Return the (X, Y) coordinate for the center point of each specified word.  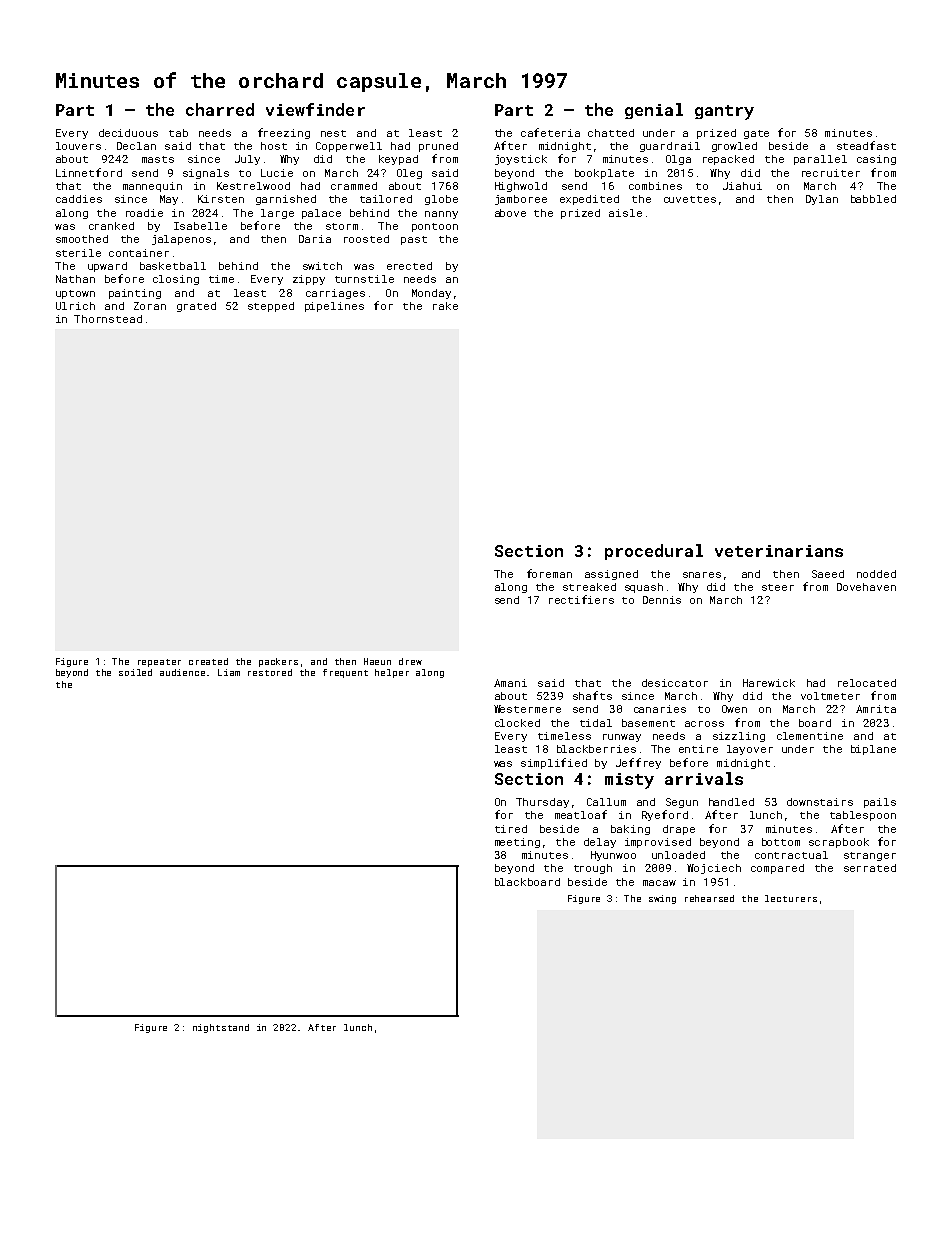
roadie (144, 213)
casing (876, 160)
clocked (517, 723)
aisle (625, 213)
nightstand (221, 1028)
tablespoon (863, 816)
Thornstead (108, 319)
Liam (229, 672)
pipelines (334, 307)
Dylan (822, 200)
